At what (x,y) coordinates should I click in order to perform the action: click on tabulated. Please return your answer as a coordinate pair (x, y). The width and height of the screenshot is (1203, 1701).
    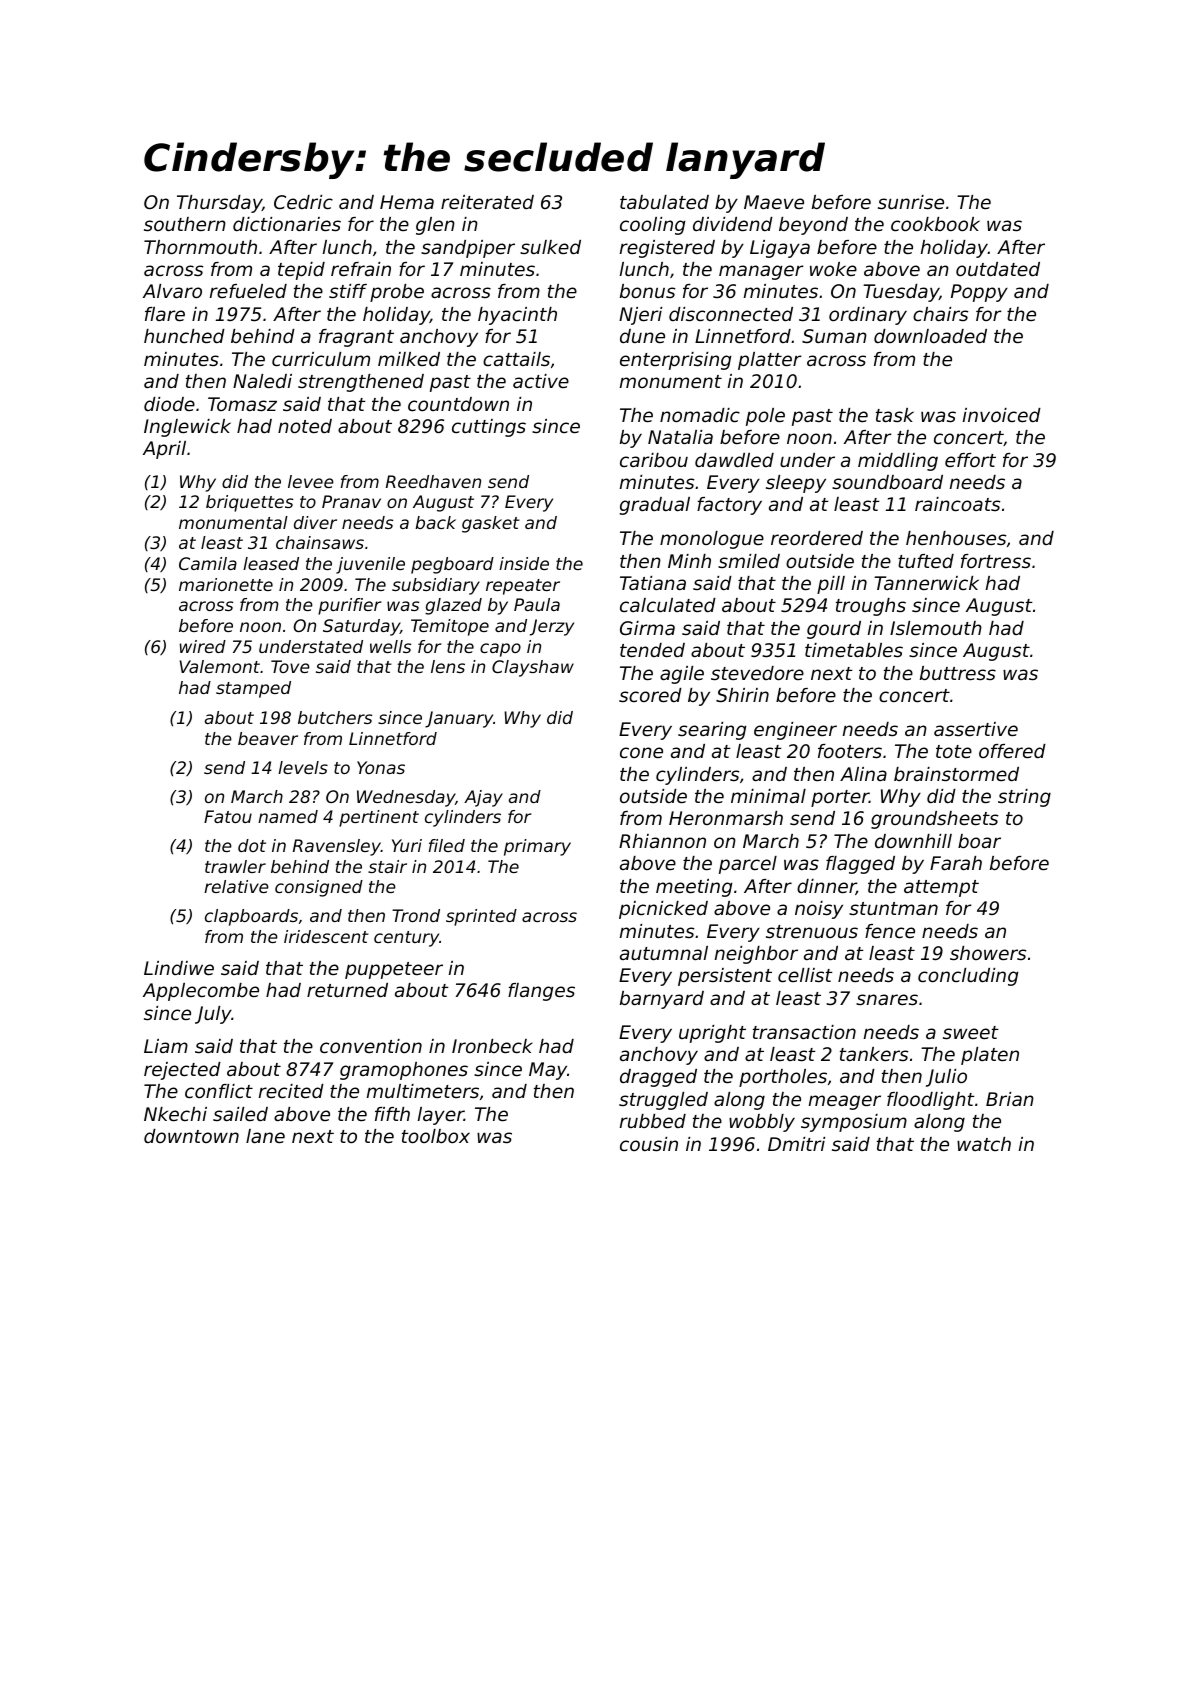
    Looking at the image, I should click on (664, 202).
